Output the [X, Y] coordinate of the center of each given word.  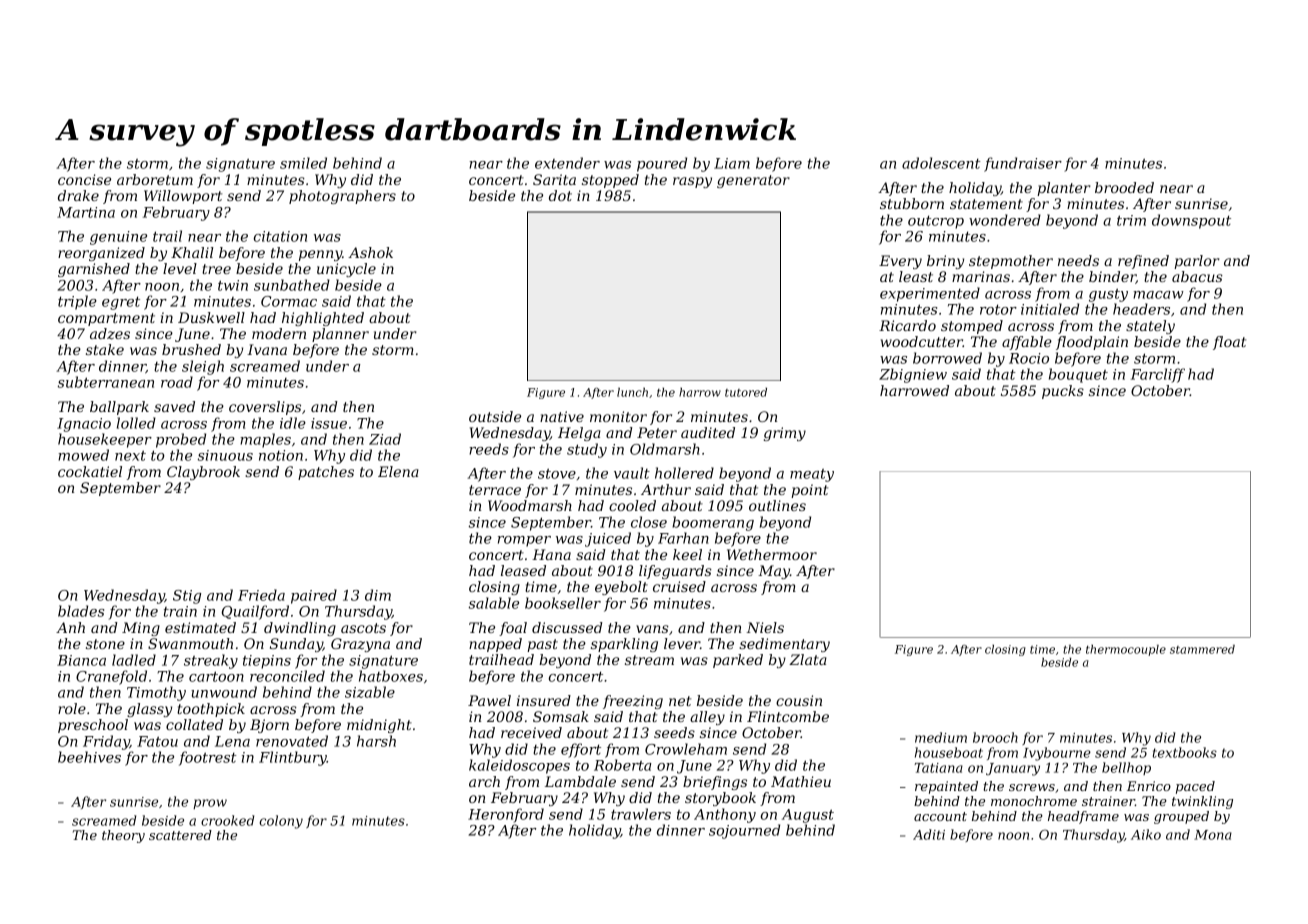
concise [84, 179]
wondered [1005, 220]
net [680, 701]
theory [123, 836]
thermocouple [1126, 650]
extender [567, 163]
